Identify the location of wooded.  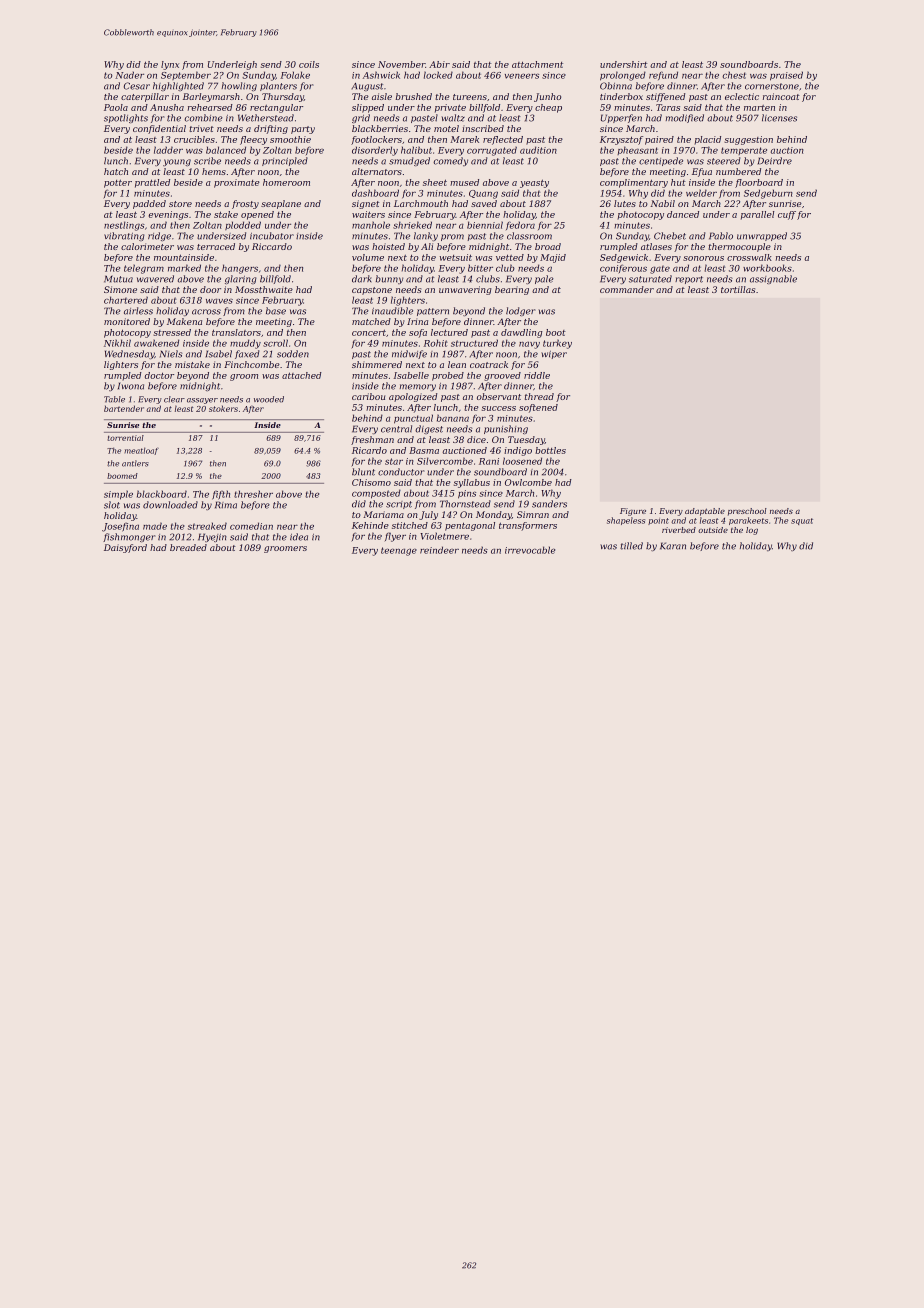
(269, 399).
